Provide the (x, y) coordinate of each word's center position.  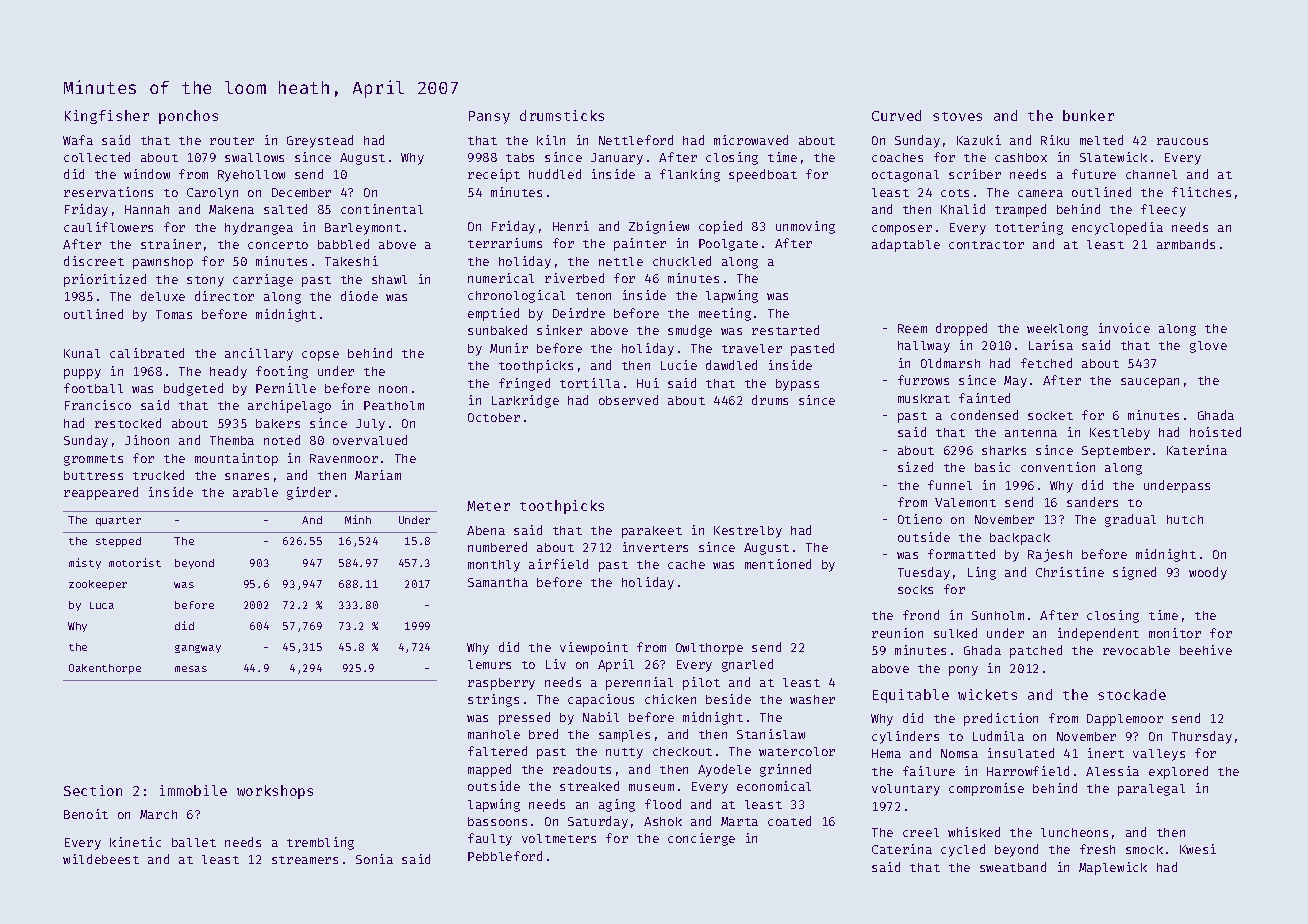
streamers (305, 860)
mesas (191, 669)
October (494, 417)
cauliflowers (108, 227)
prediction (1001, 719)
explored (1178, 772)
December (301, 192)
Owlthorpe (709, 649)
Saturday (598, 822)
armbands (1186, 244)
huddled (555, 174)
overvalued (370, 440)
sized (915, 467)
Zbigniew (659, 227)
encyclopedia (1117, 228)
